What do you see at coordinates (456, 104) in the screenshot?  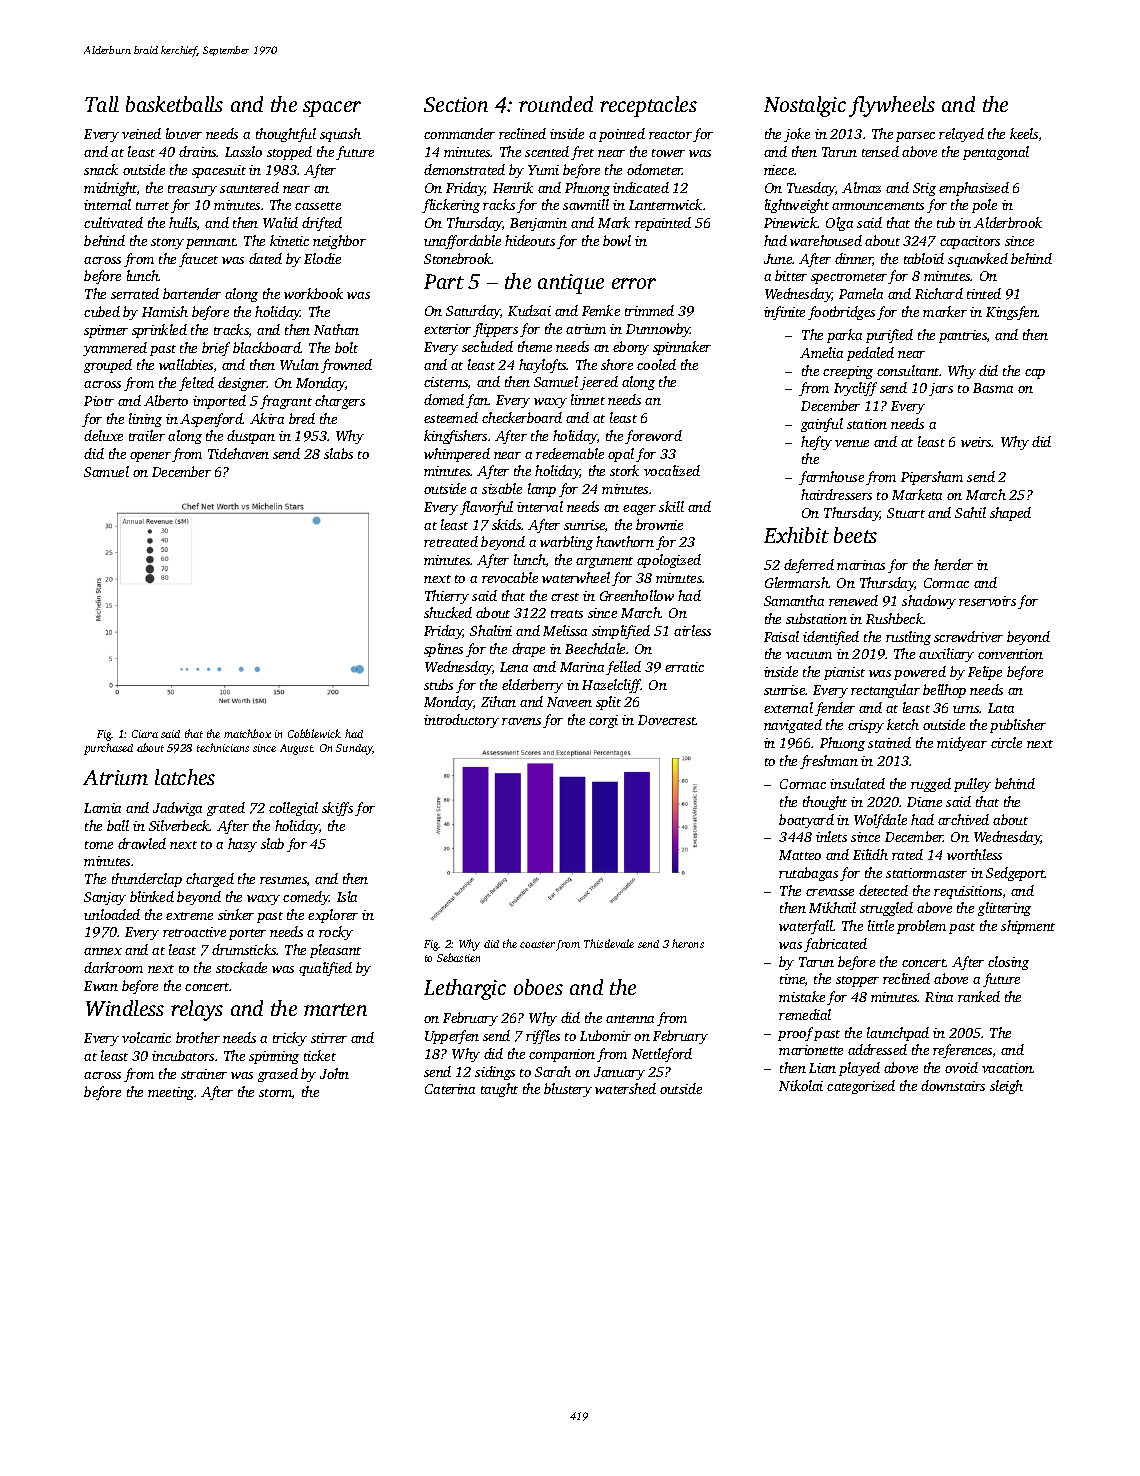 I see `Section` at bounding box center [456, 104].
